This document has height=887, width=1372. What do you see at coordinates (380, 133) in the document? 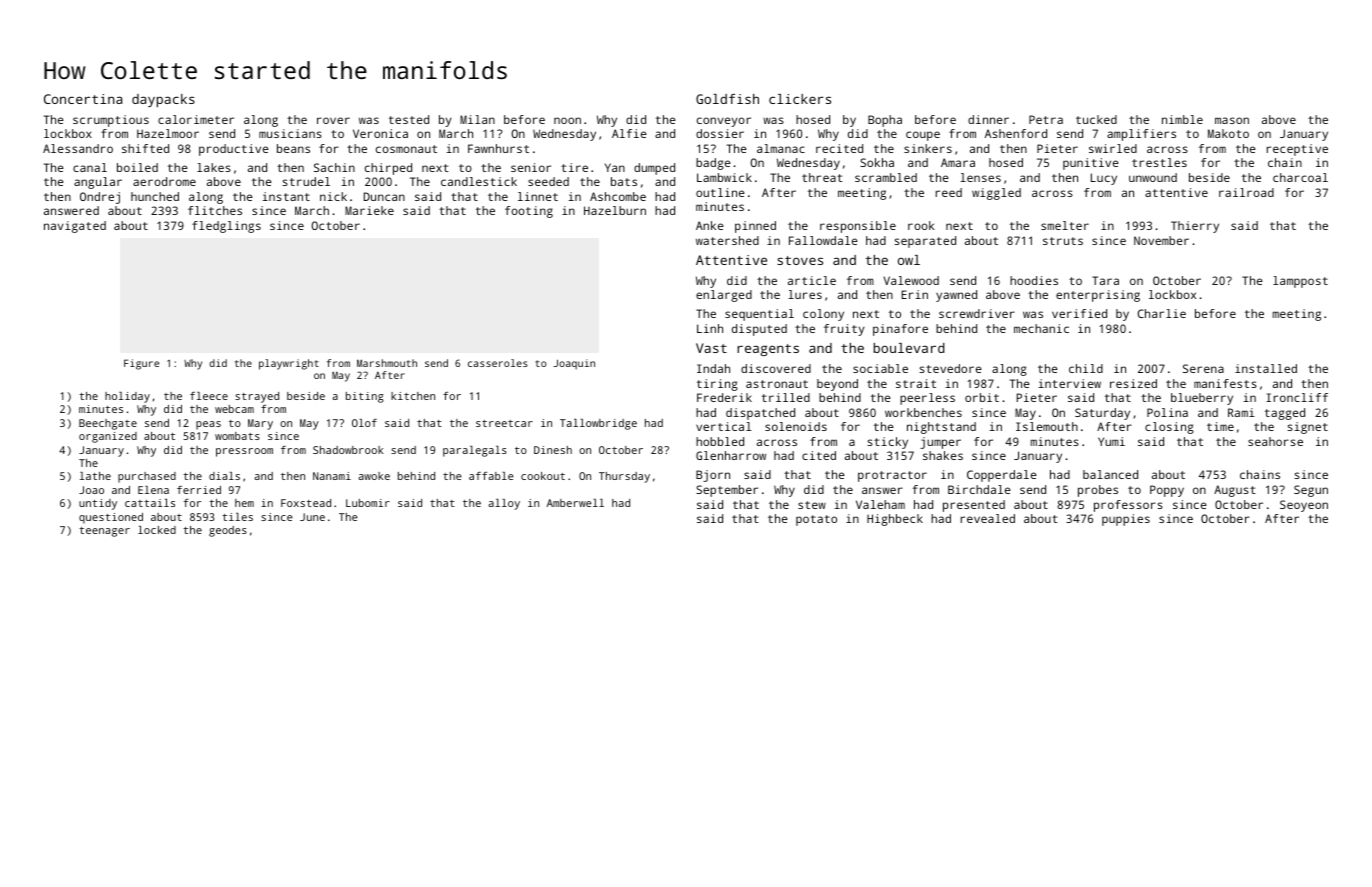
I see `Veronica` at bounding box center [380, 133].
